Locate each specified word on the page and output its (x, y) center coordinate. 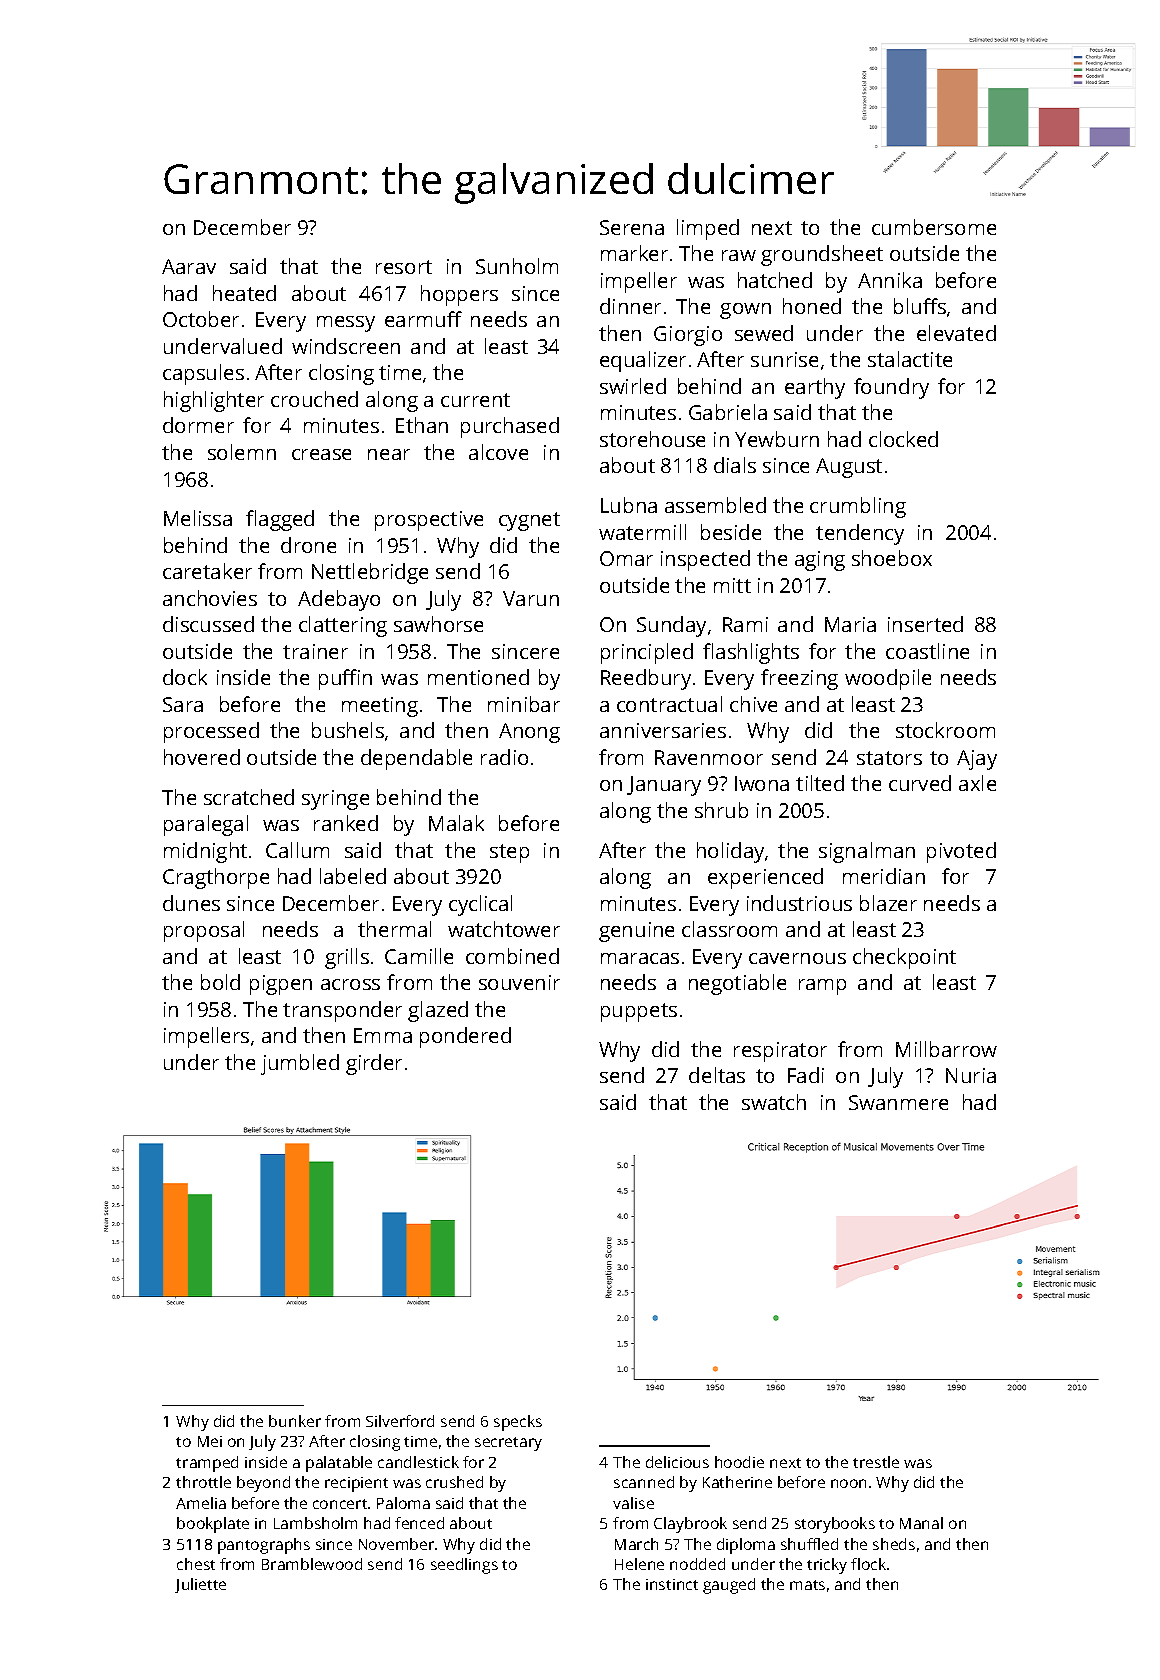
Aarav (189, 266)
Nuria (971, 1075)
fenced (419, 1523)
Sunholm (517, 266)
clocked (903, 439)
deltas (717, 1075)
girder (374, 1064)
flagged (280, 520)
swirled (633, 386)
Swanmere (898, 1102)
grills (347, 958)
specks (518, 1423)
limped (708, 229)
